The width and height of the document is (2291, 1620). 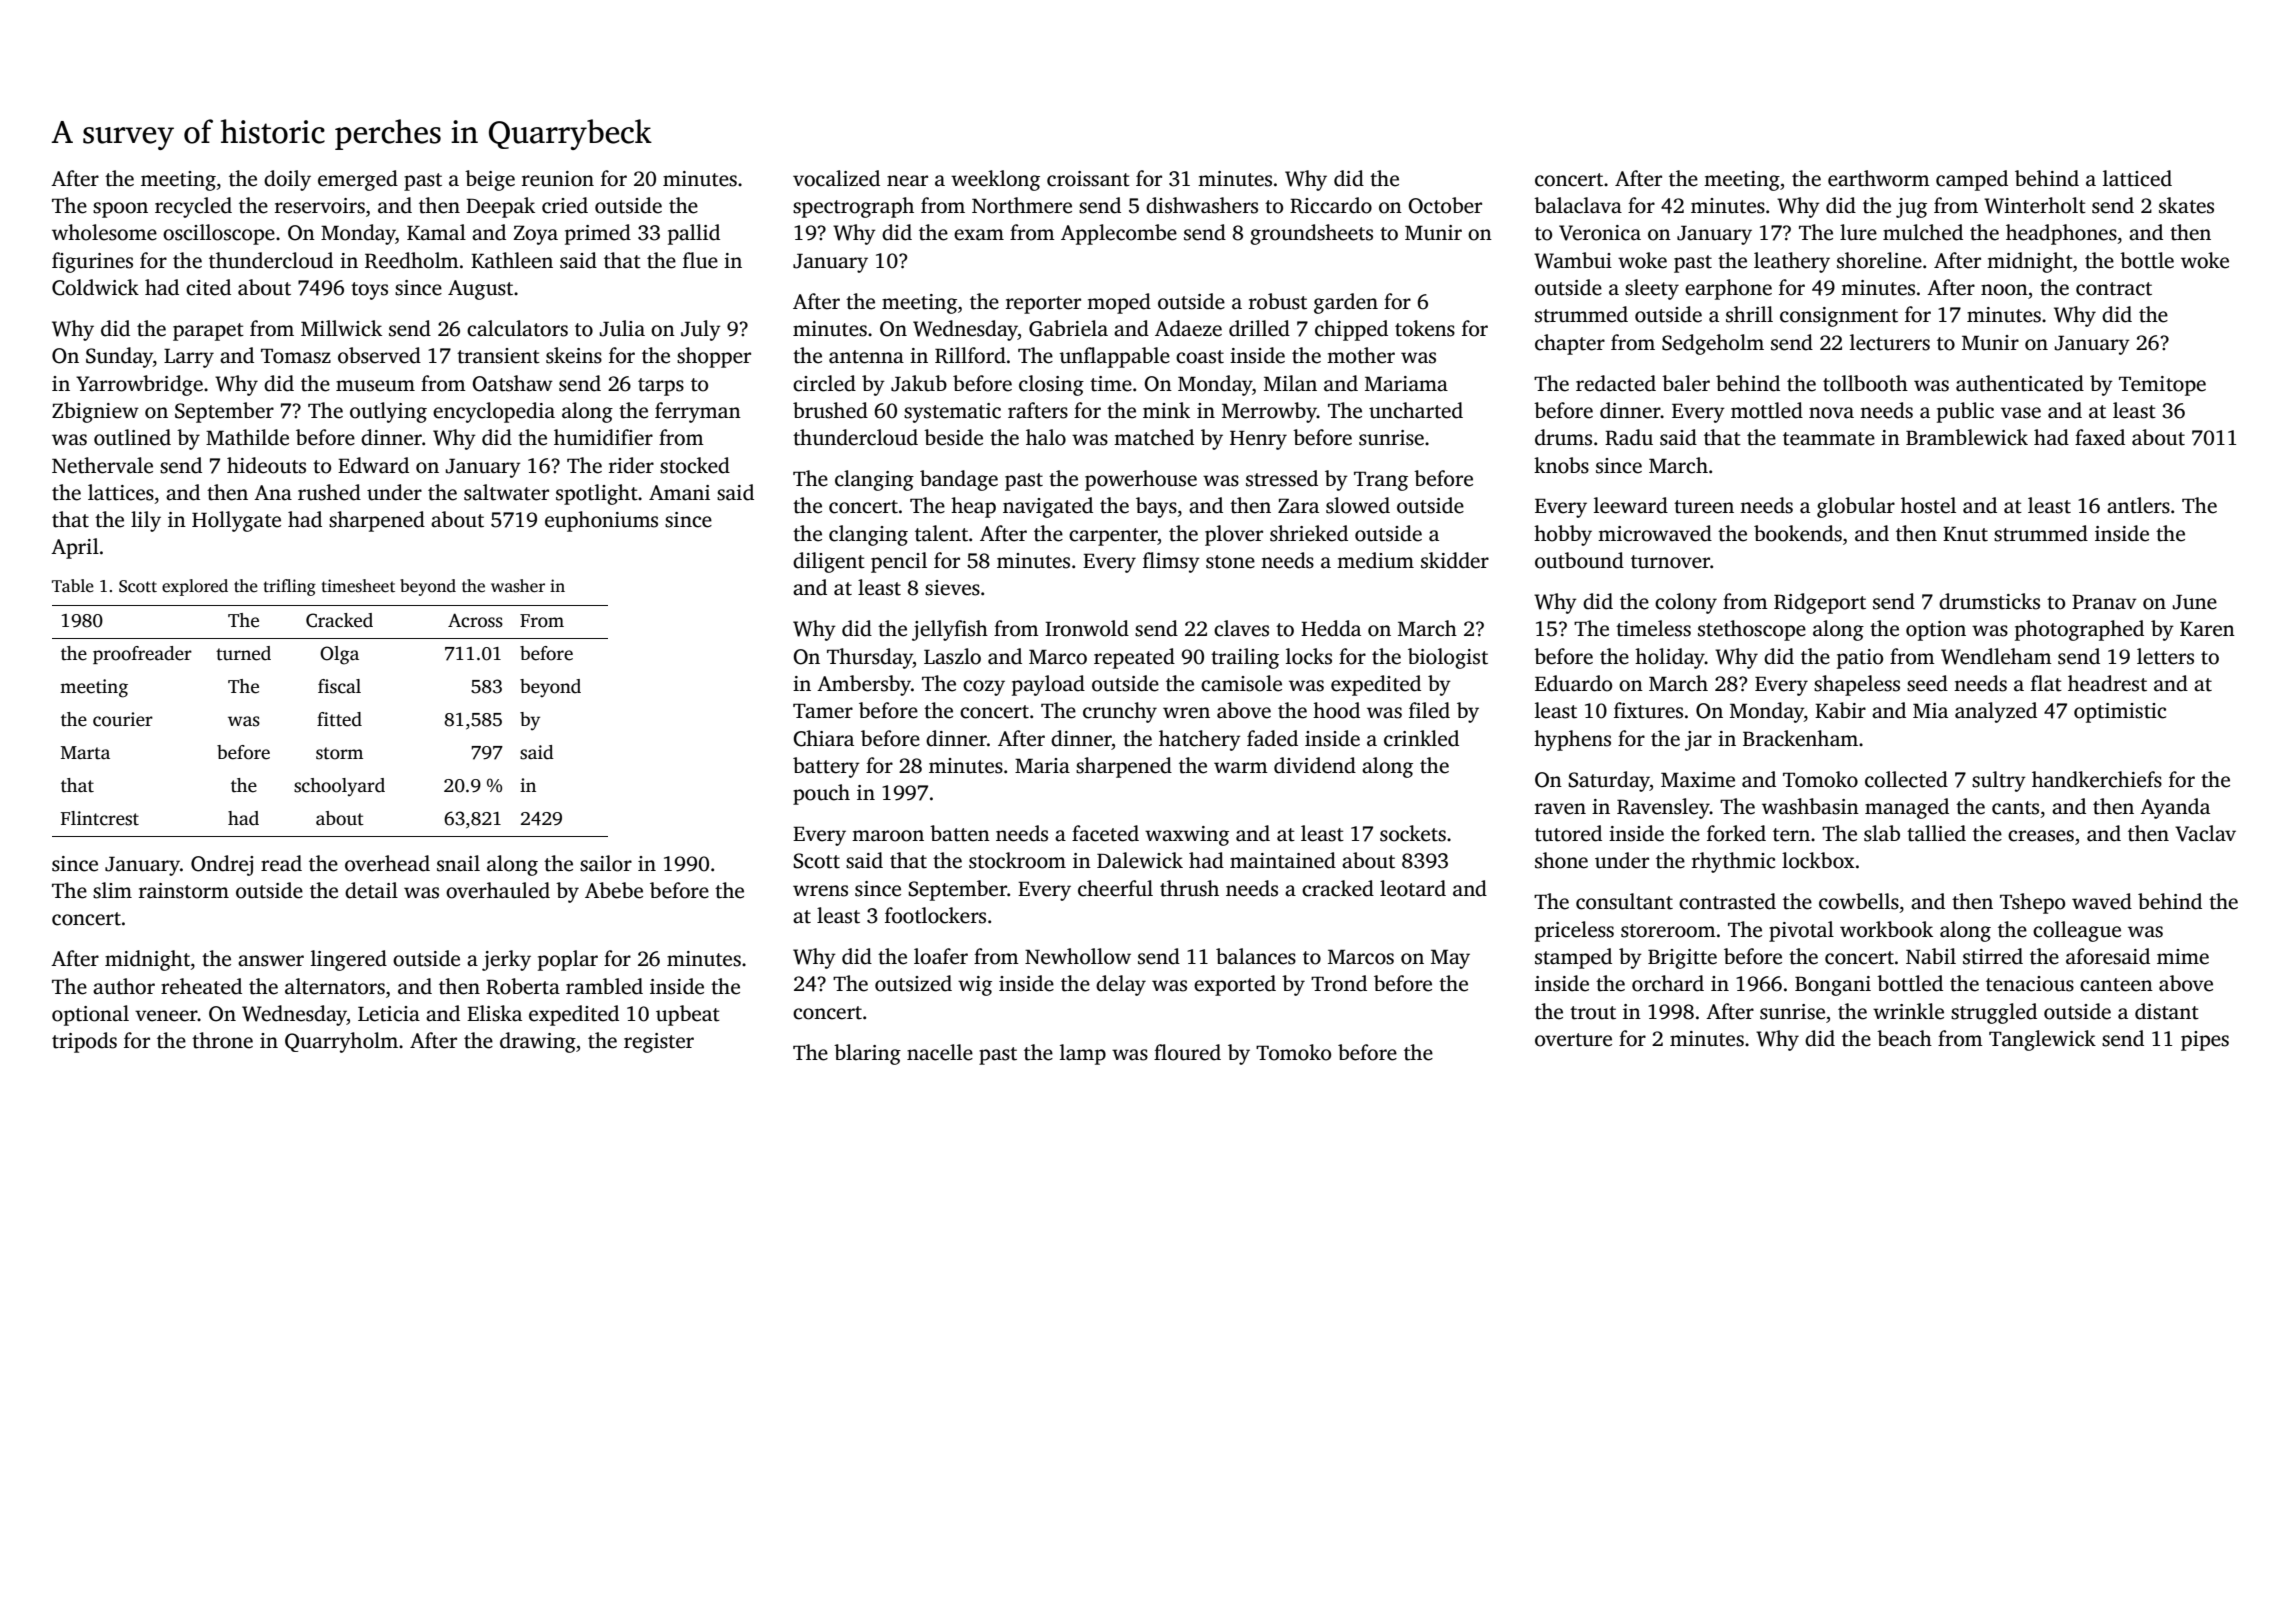 What do you see at coordinates (538, 1042) in the document?
I see `drawing` at bounding box center [538, 1042].
